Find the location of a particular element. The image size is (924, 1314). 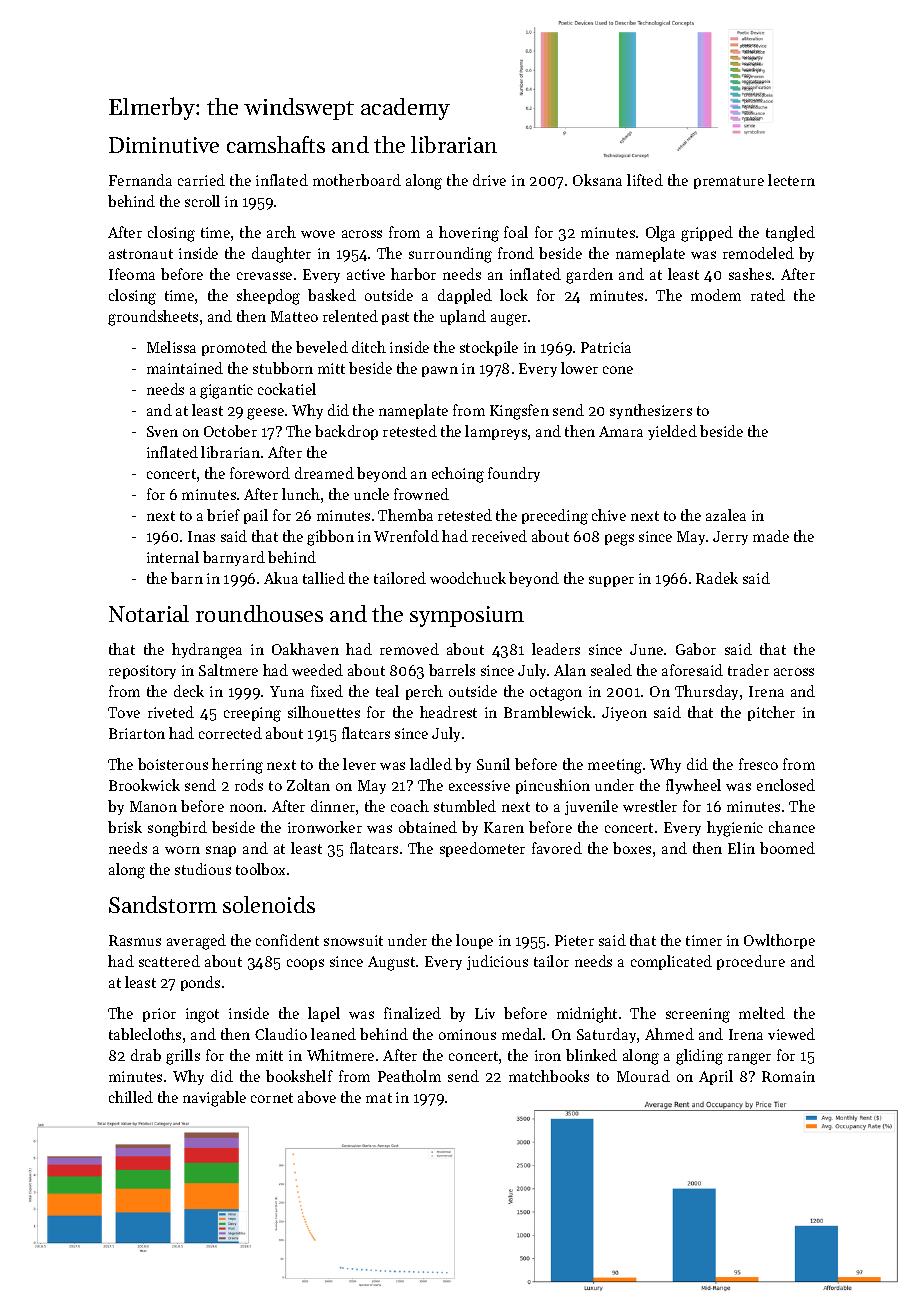

Kingsfen is located at coordinates (519, 412).
